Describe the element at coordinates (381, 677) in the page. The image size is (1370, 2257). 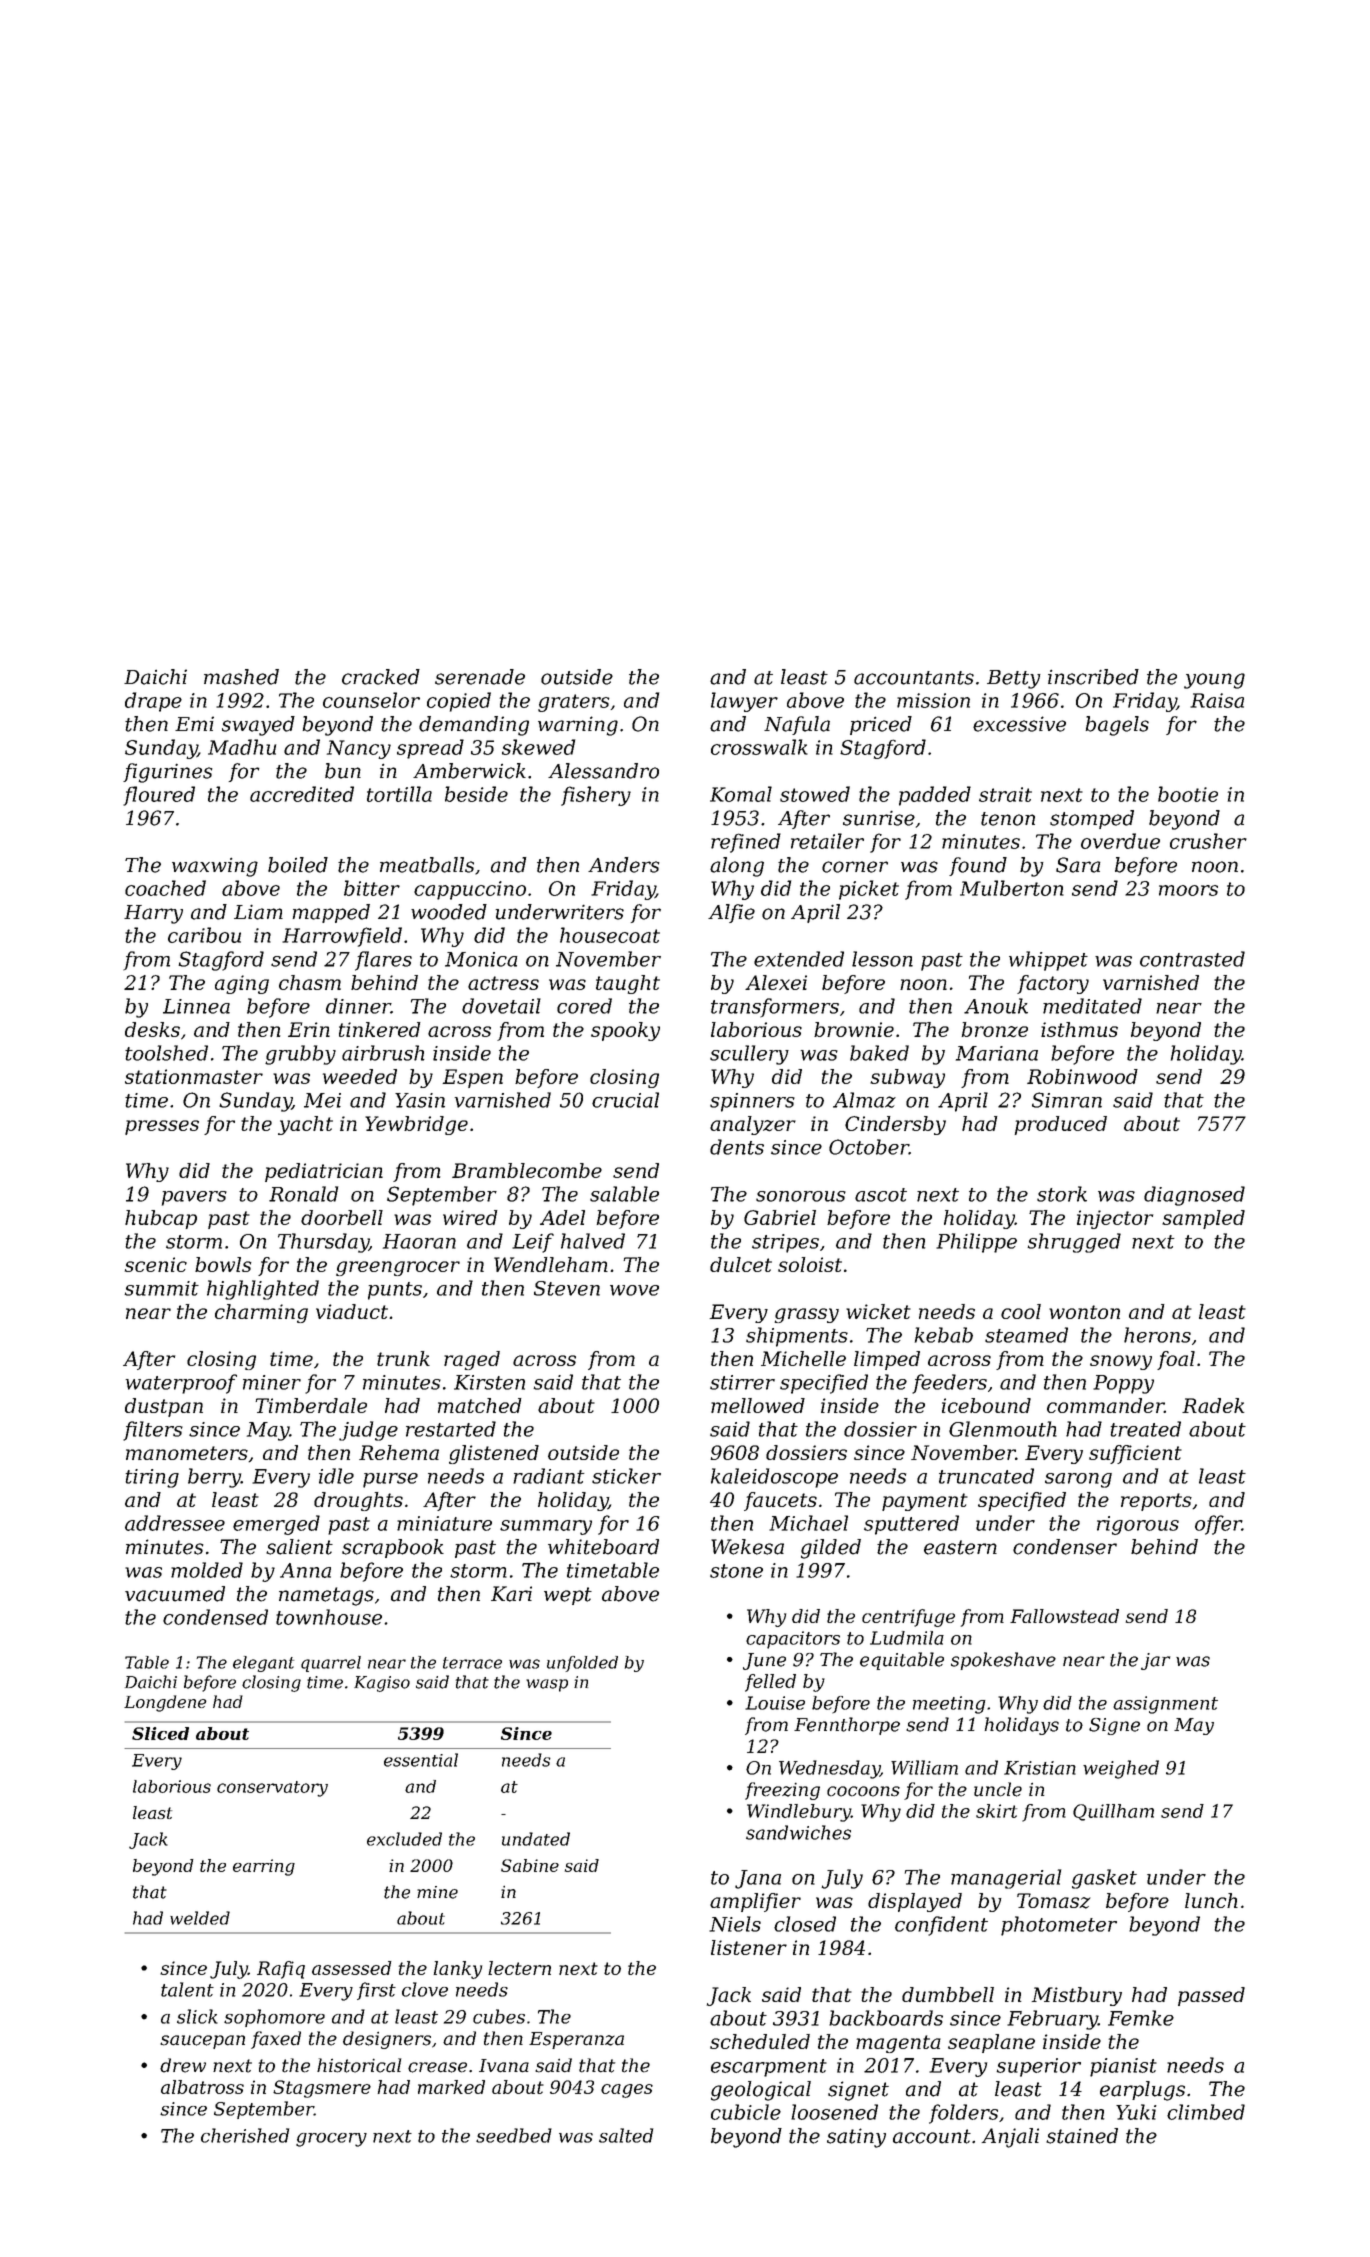
I see `cracked` at that location.
